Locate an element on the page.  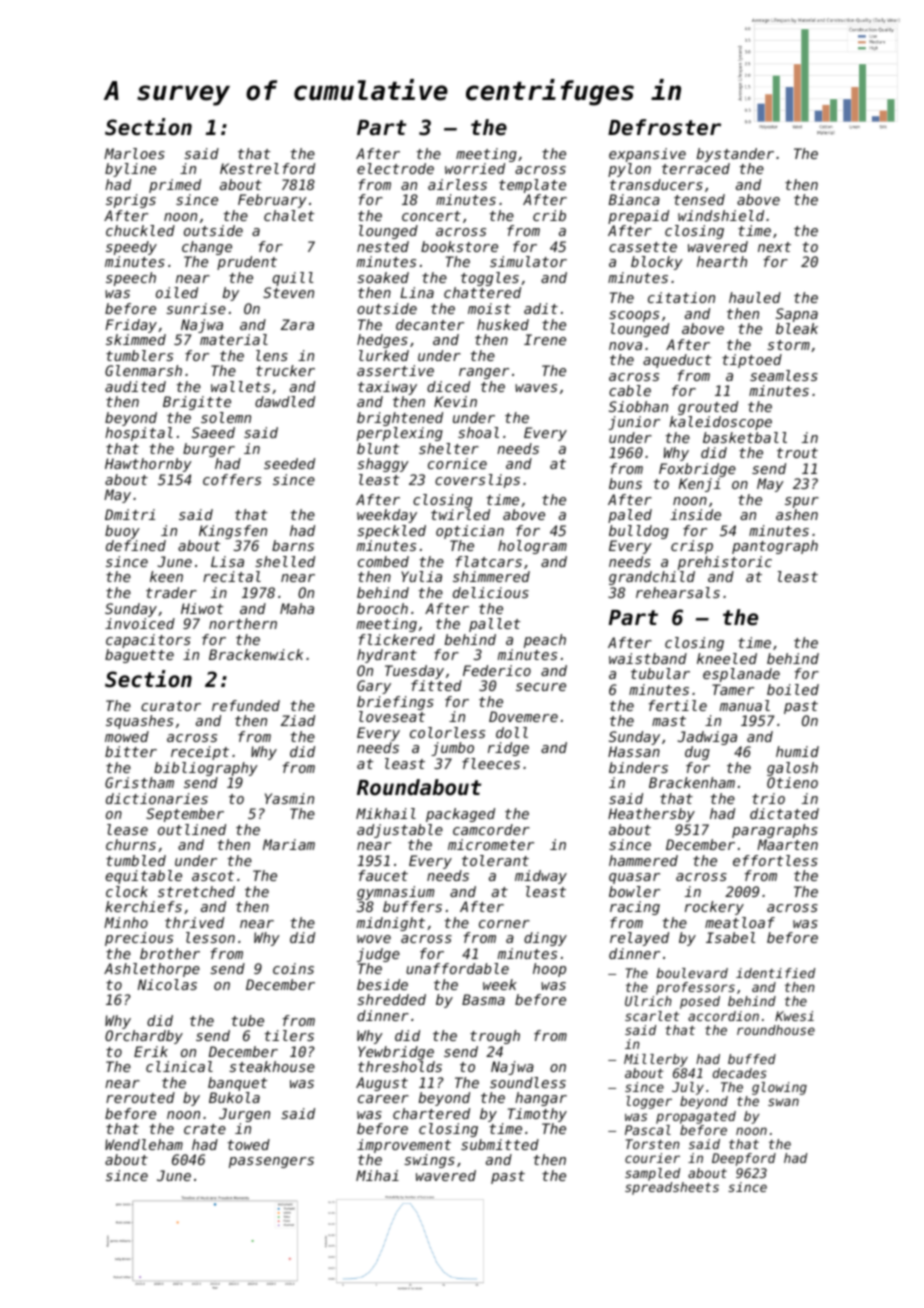
rehearsals is located at coordinates (678, 592).
